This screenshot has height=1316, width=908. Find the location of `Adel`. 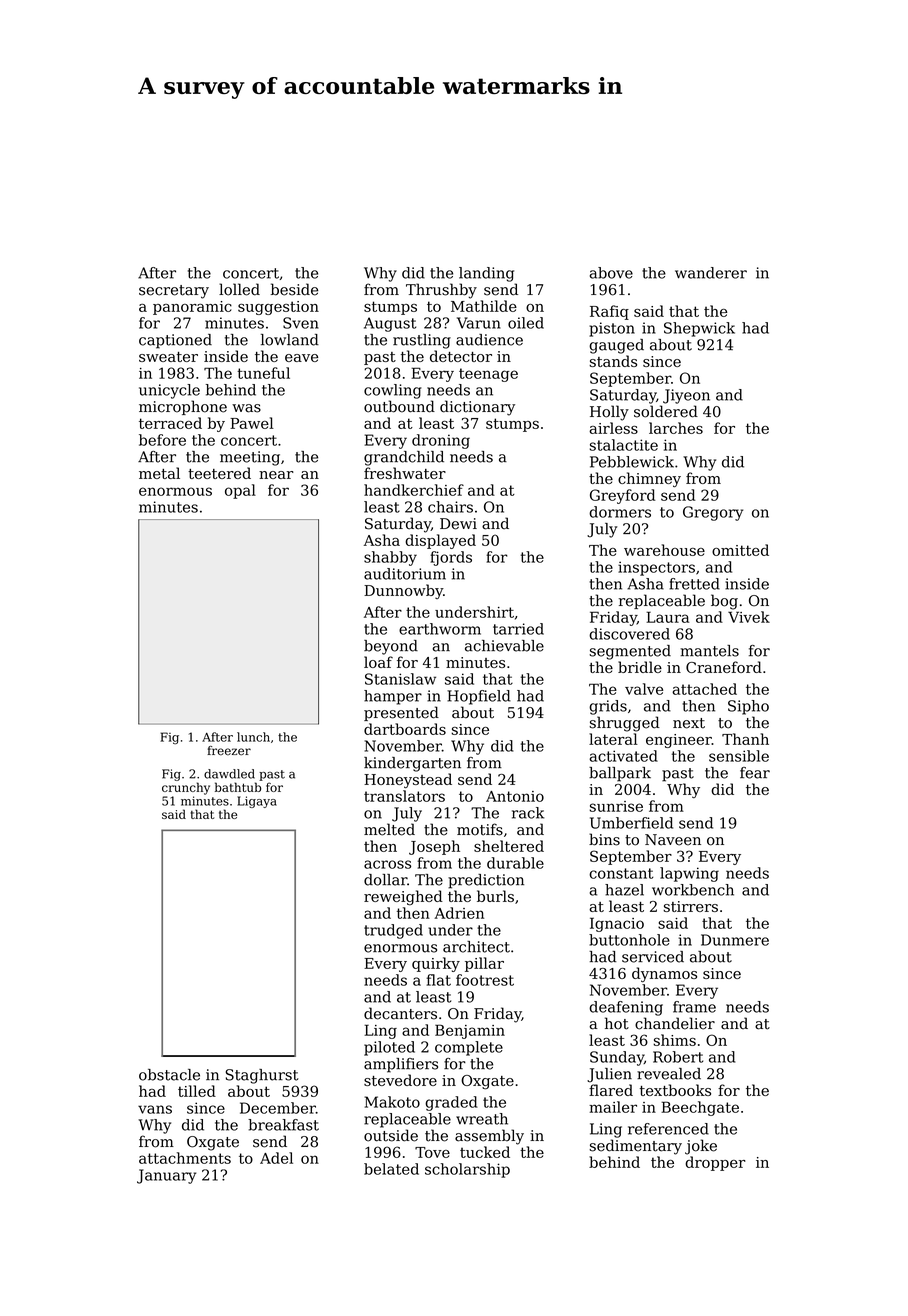

Adel is located at coordinates (276, 1158).
